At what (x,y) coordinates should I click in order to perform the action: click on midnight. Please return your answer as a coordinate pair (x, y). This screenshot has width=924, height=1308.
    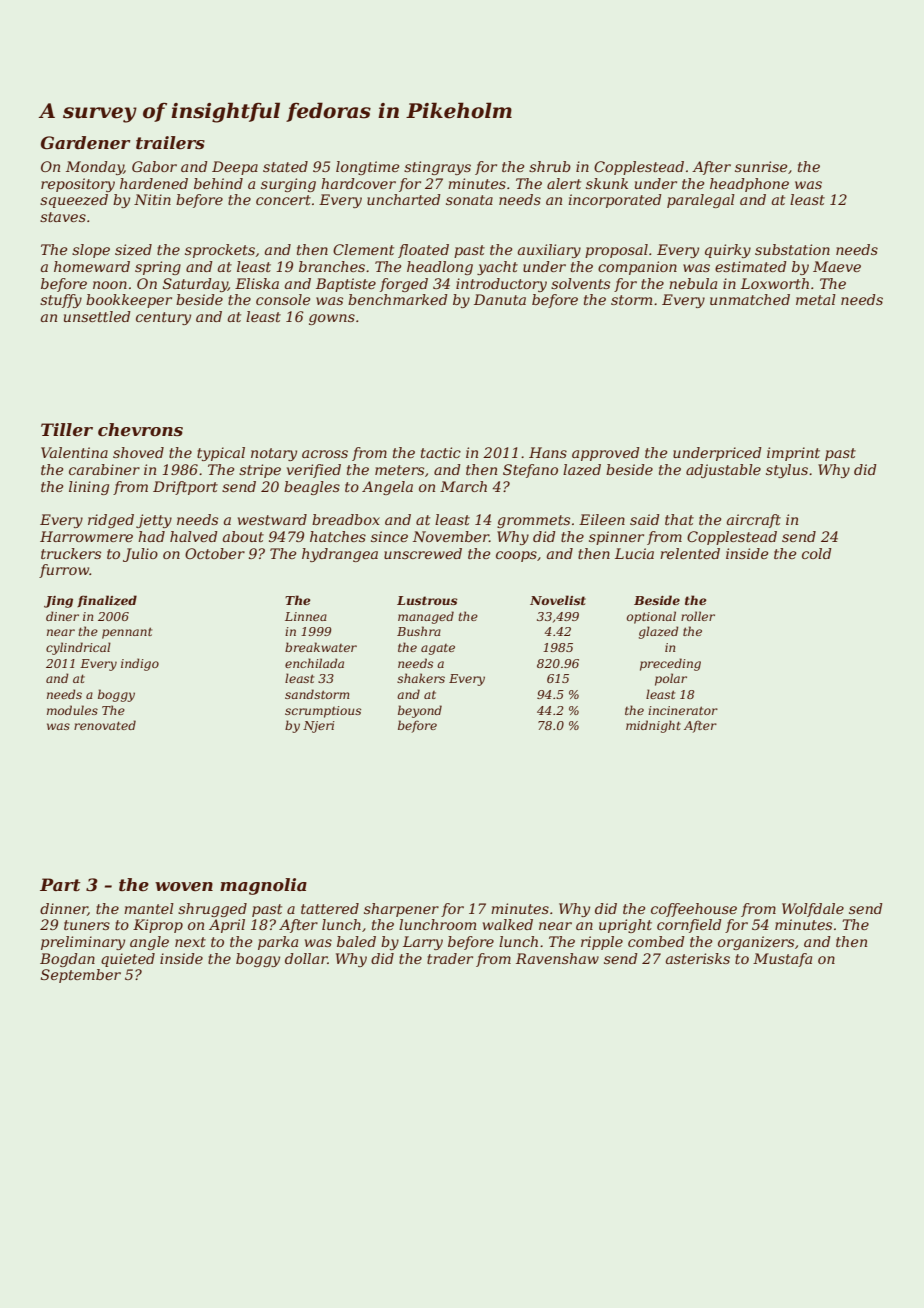
    Looking at the image, I should click on (653, 726).
